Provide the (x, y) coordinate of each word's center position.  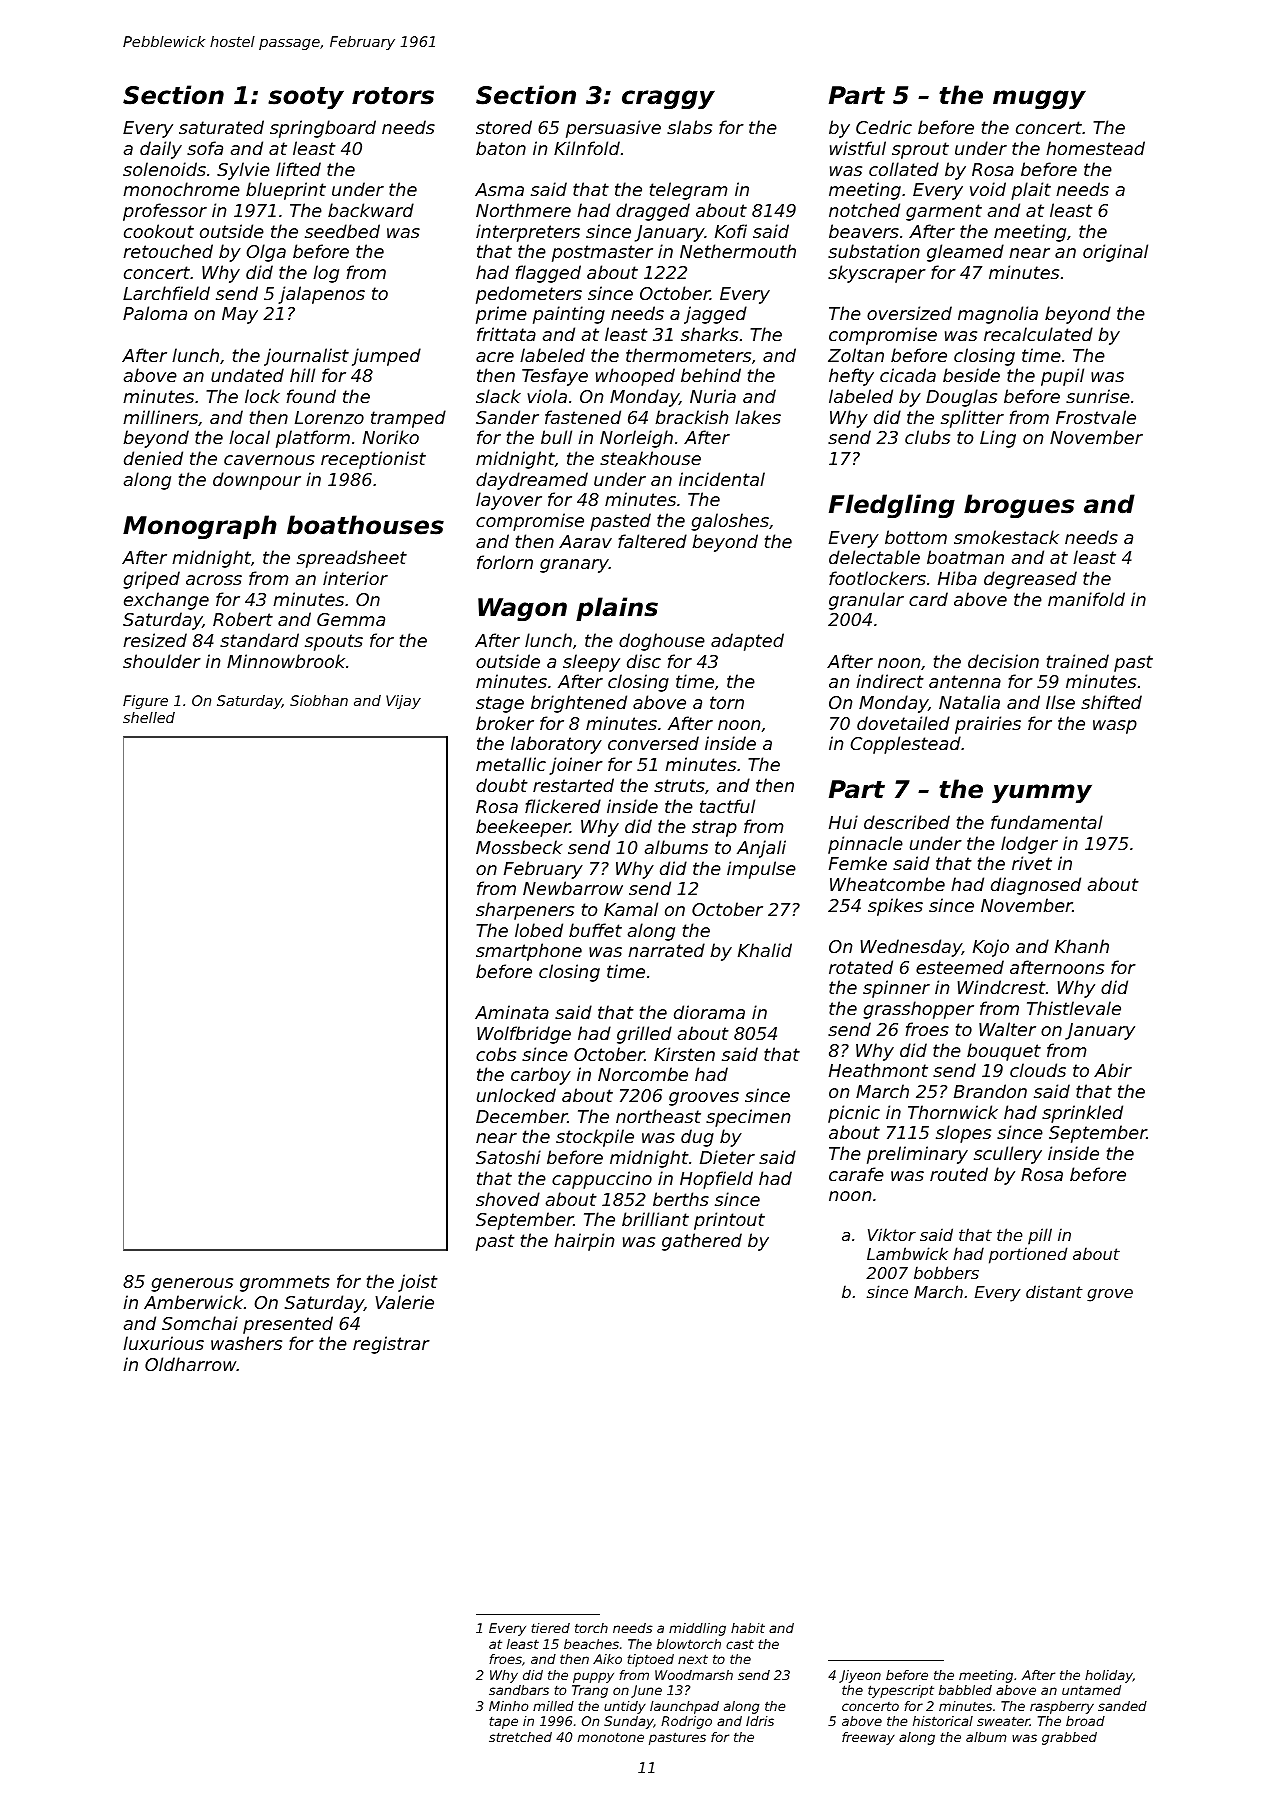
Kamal (631, 909)
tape (504, 1722)
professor (165, 212)
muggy (1039, 99)
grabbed (1069, 1738)
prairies (988, 725)
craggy (668, 99)
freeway (868, 1738)
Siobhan (319, 700)
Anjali (761, 849)
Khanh (1082, 946)
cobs (496, 1054)
